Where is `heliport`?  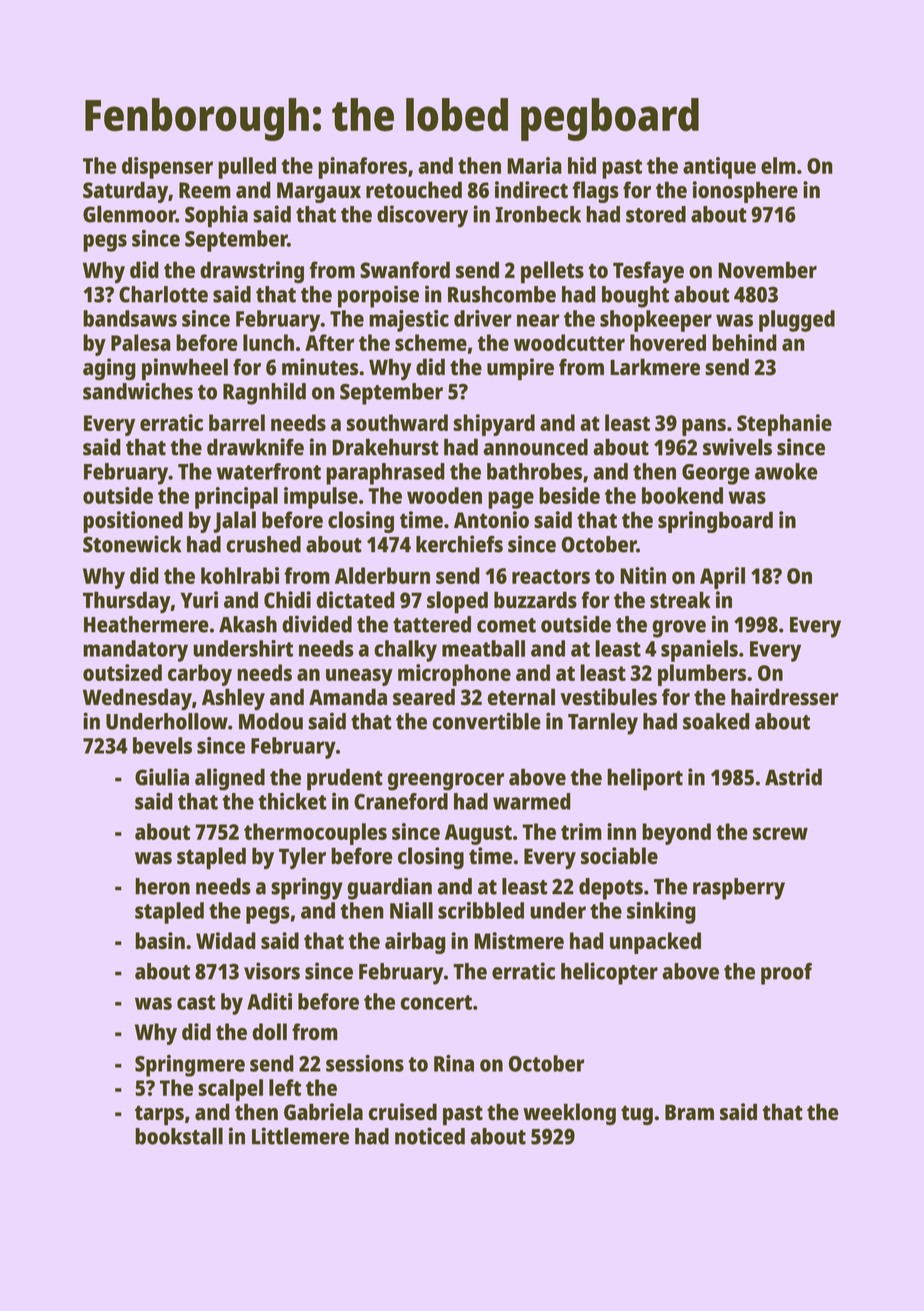
heliport is located at coordinates (645, 779).
